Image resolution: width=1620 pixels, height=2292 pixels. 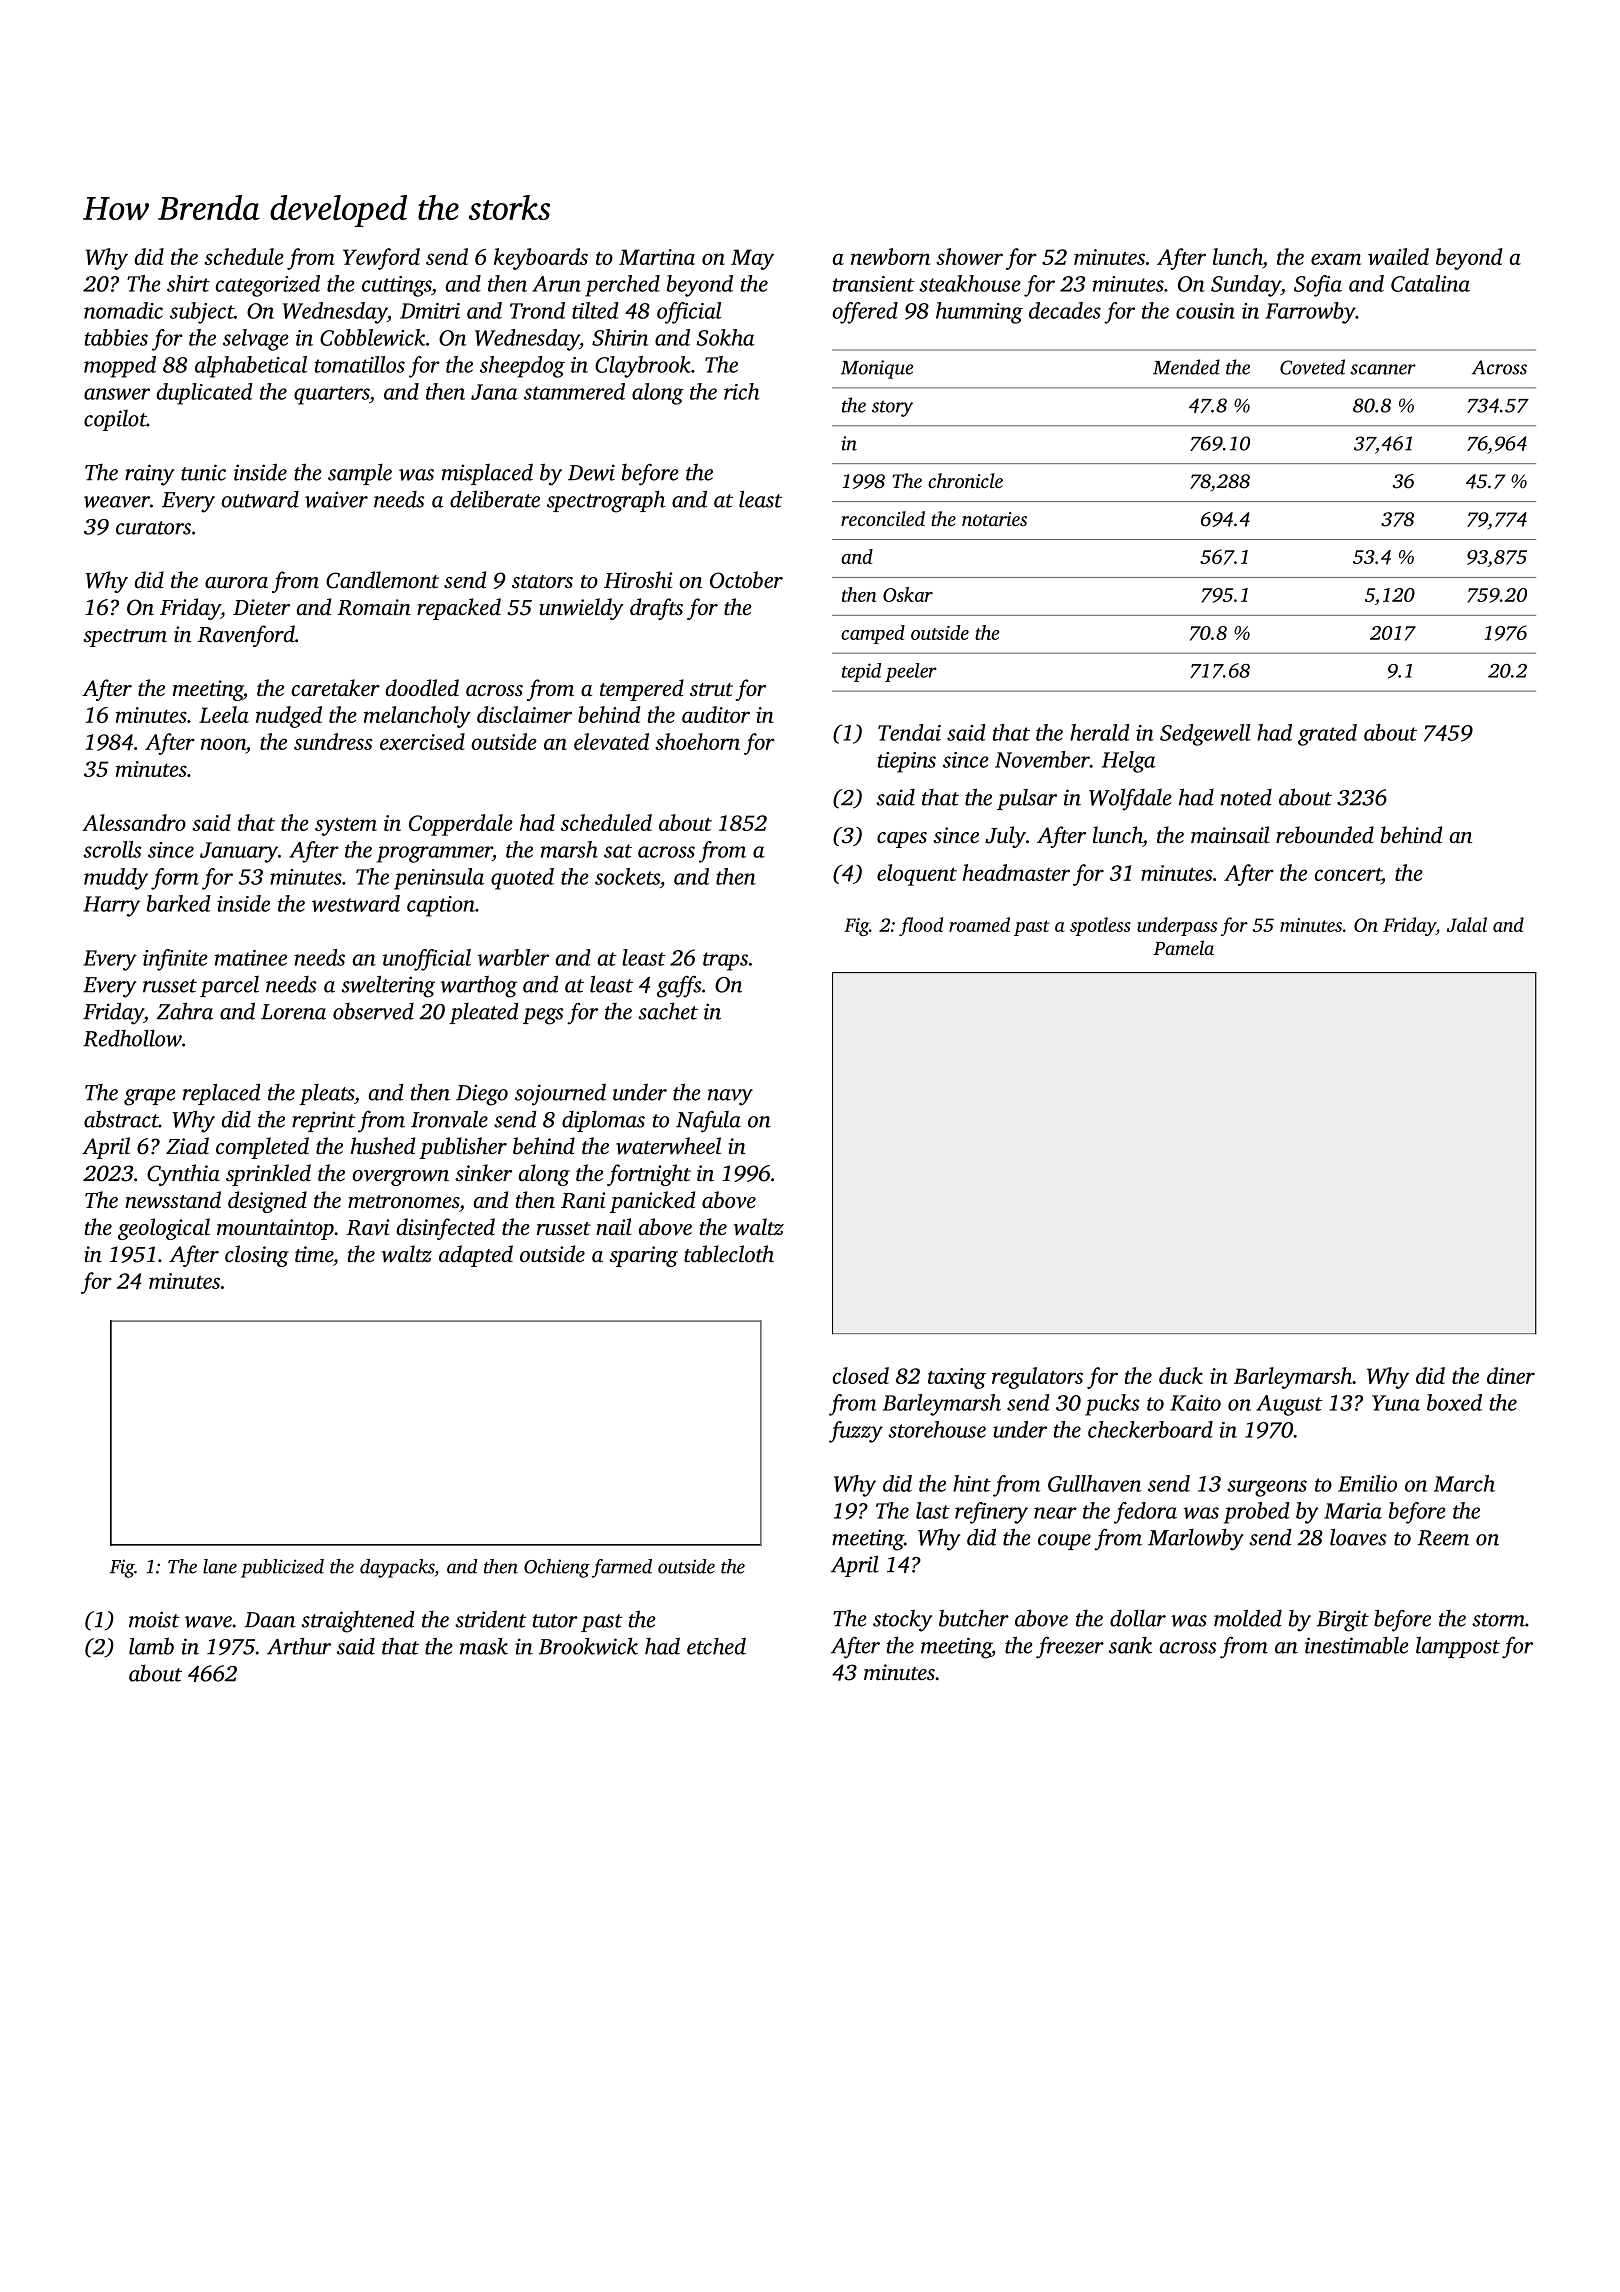 What do you see at coordinates (1458, 1647) in the screenshot?
I see `lamppost` at bounding box center [1458, 1647].
